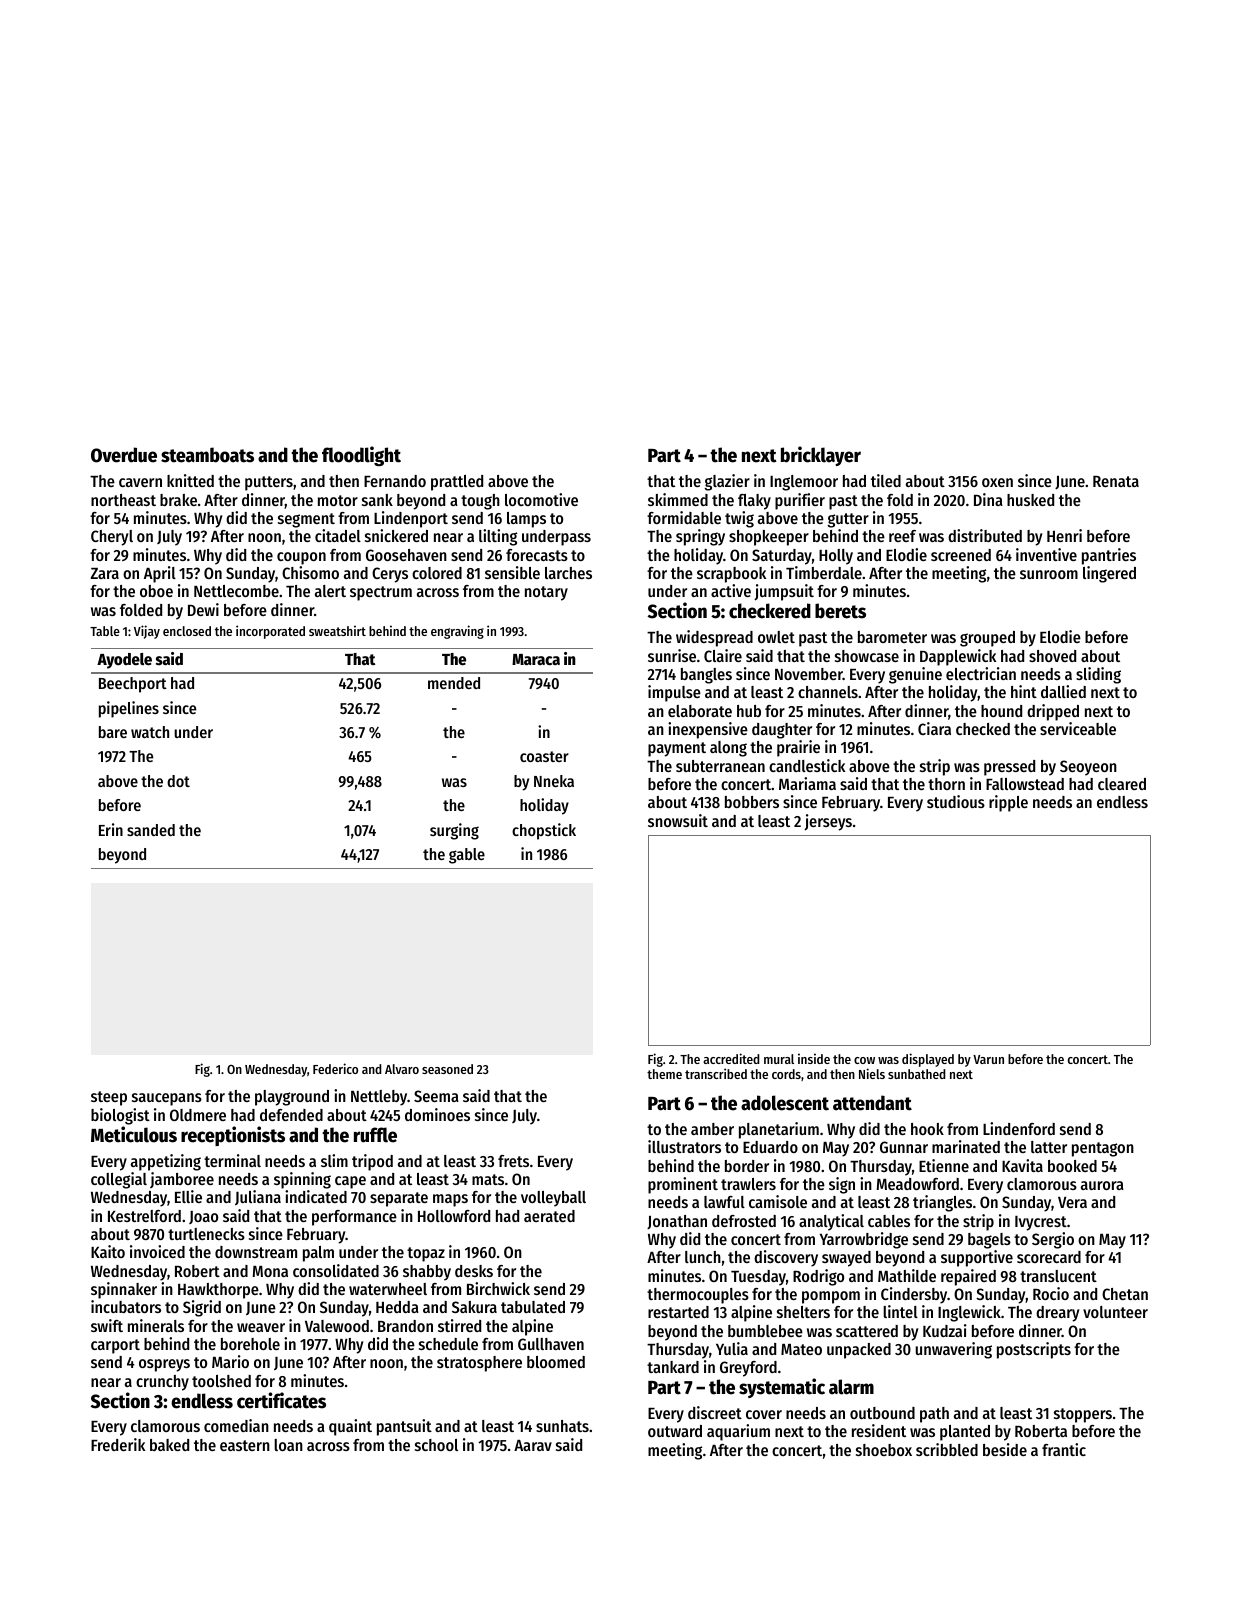 The height and width of the screenshot is (1606, 1241). I want to click on oxen, so click(997, 482).
